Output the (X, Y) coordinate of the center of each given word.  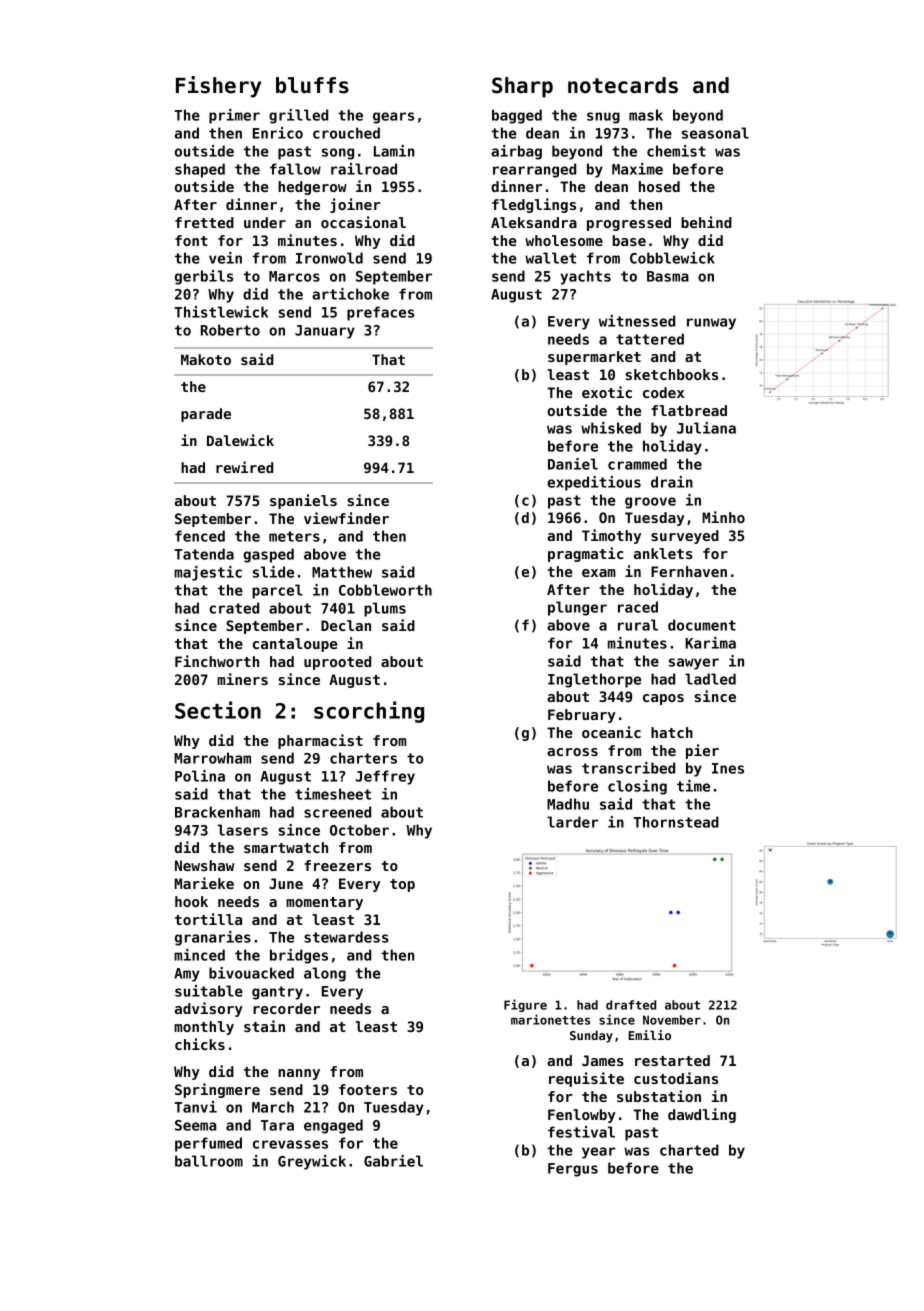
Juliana (706, 428)
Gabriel (393, 1161)
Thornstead (676, 822)
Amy (187, 975)
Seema (195, 1125)
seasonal (715, 133)
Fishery (218, 87)
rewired (244, 467)
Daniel (573, 464)
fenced (200, 536)
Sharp (522, 87)
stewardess (346, 937)
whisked (611, 428)
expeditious (594, 483)
